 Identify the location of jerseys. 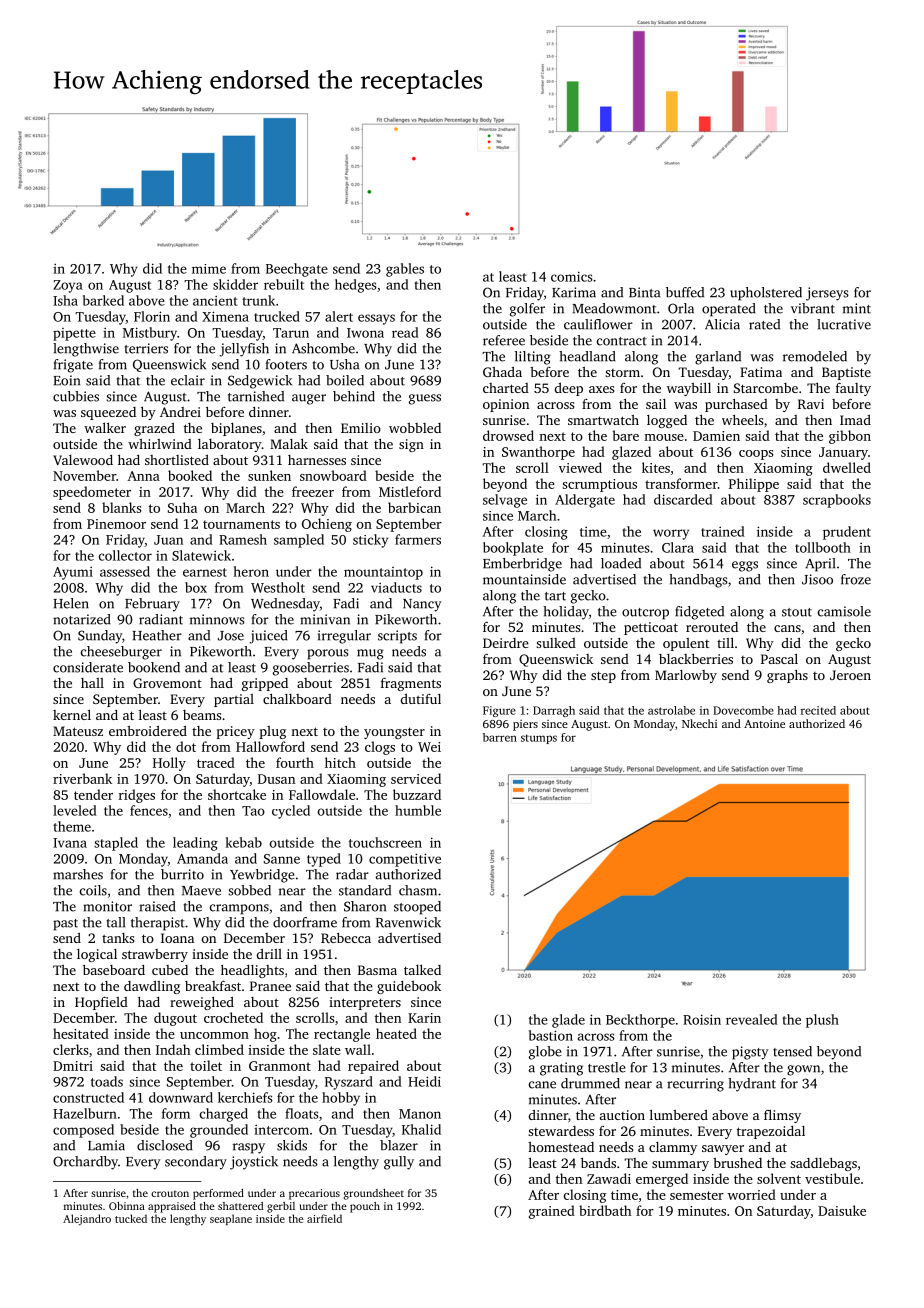
(827, 294).
